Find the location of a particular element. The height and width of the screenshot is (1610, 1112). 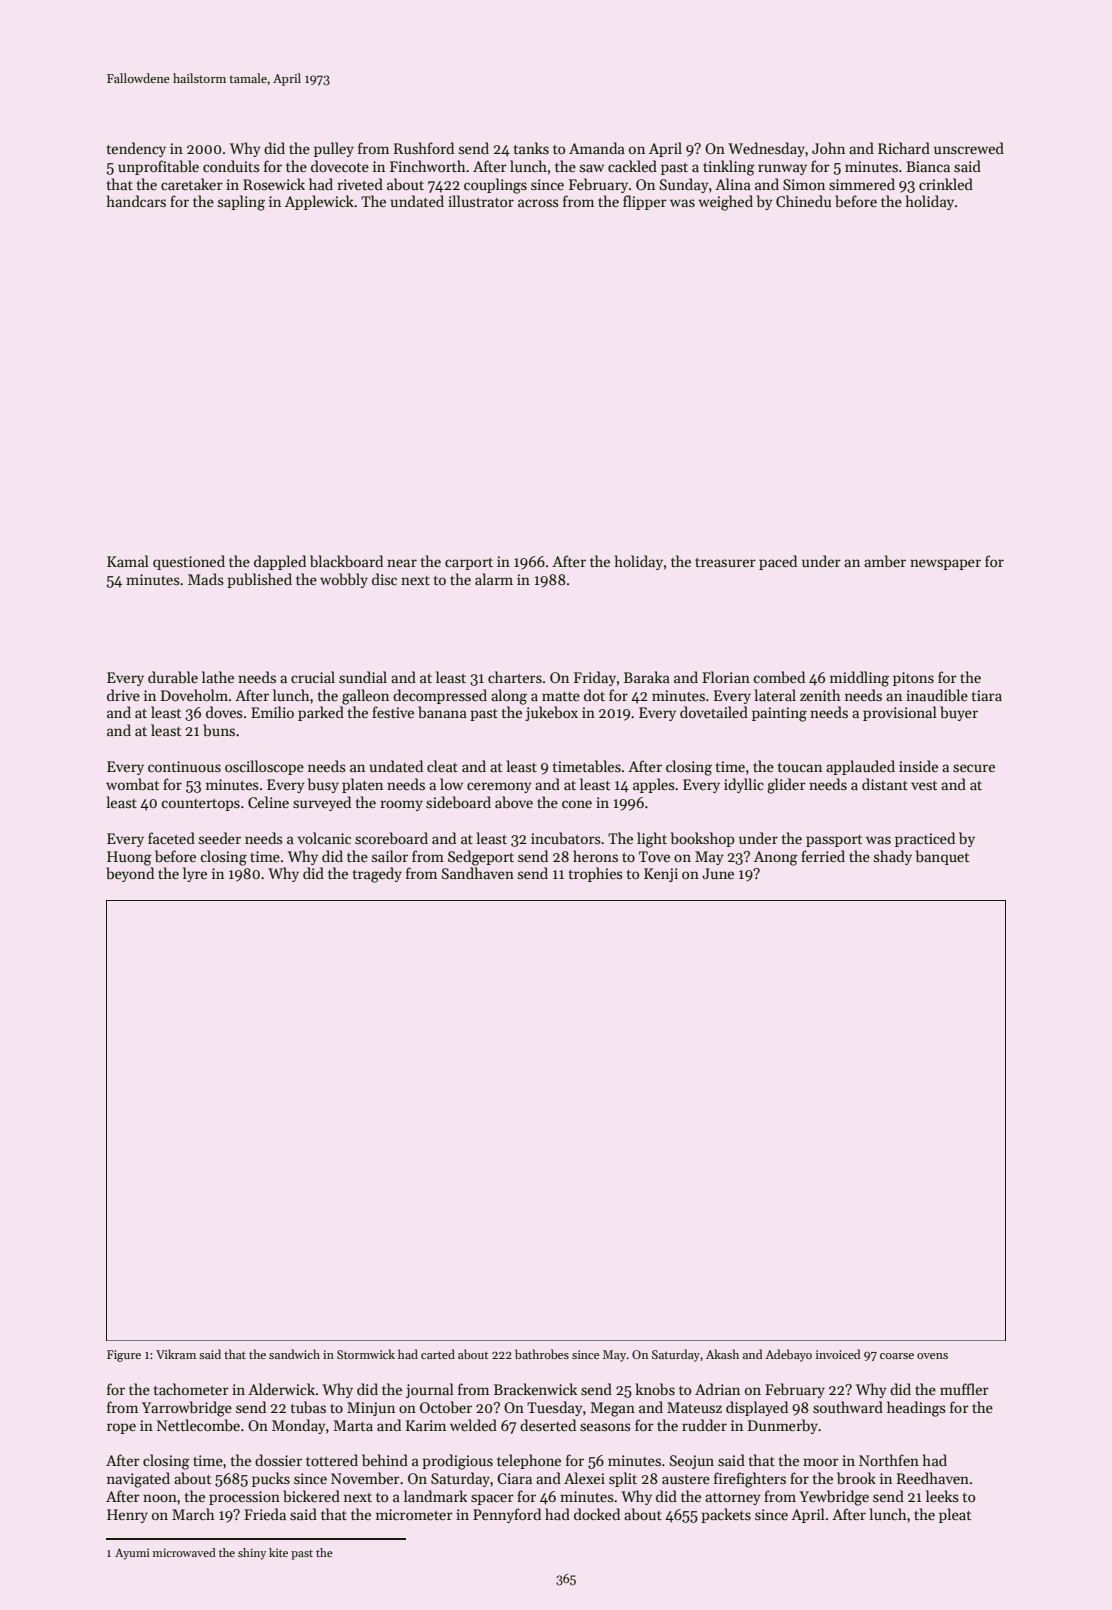

Mads is located at coordinates (206, 579).
